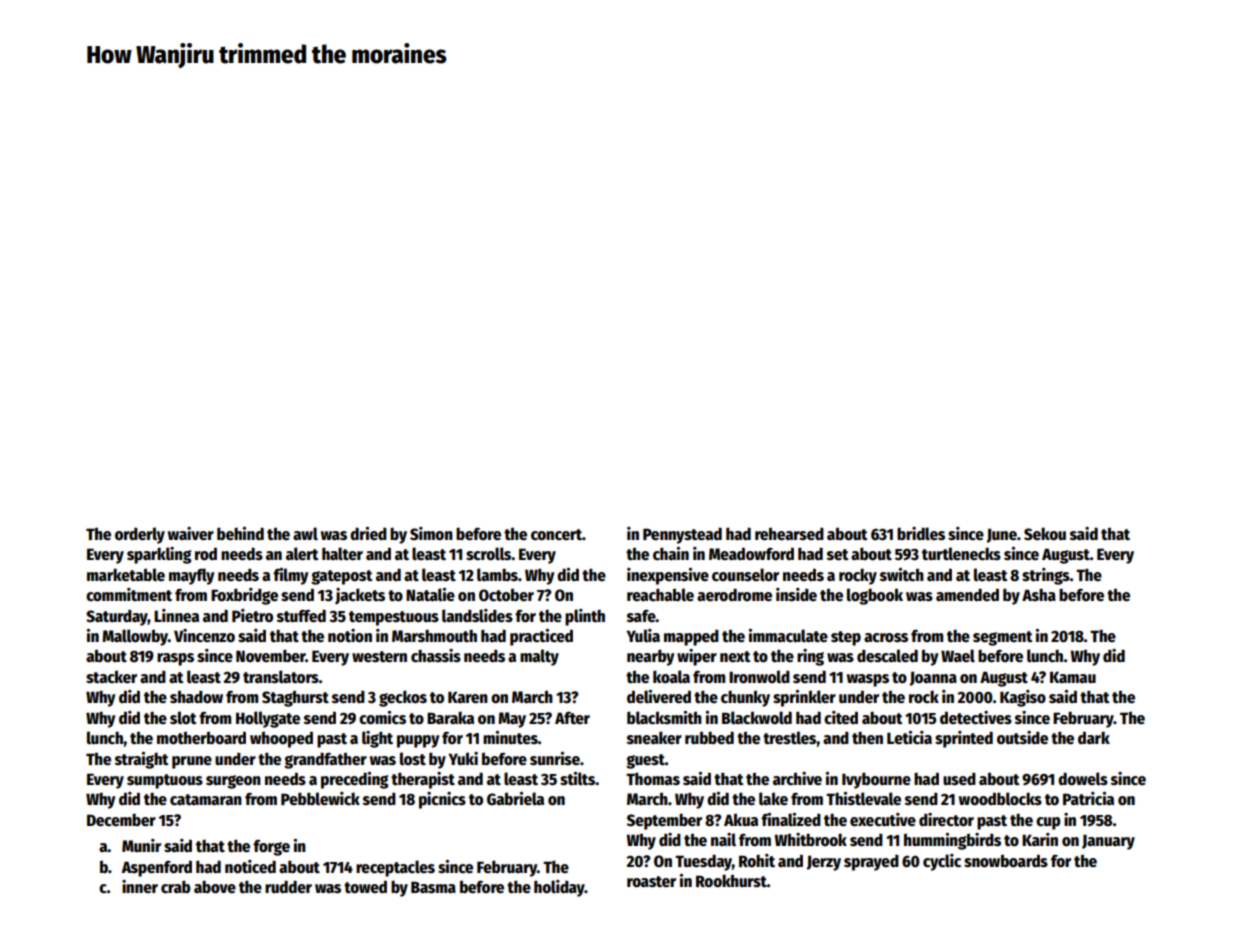 This image has width=1233, height=952. Describe the element at coordinates (159, 555) in the image. I see `sparkling` at that location.
